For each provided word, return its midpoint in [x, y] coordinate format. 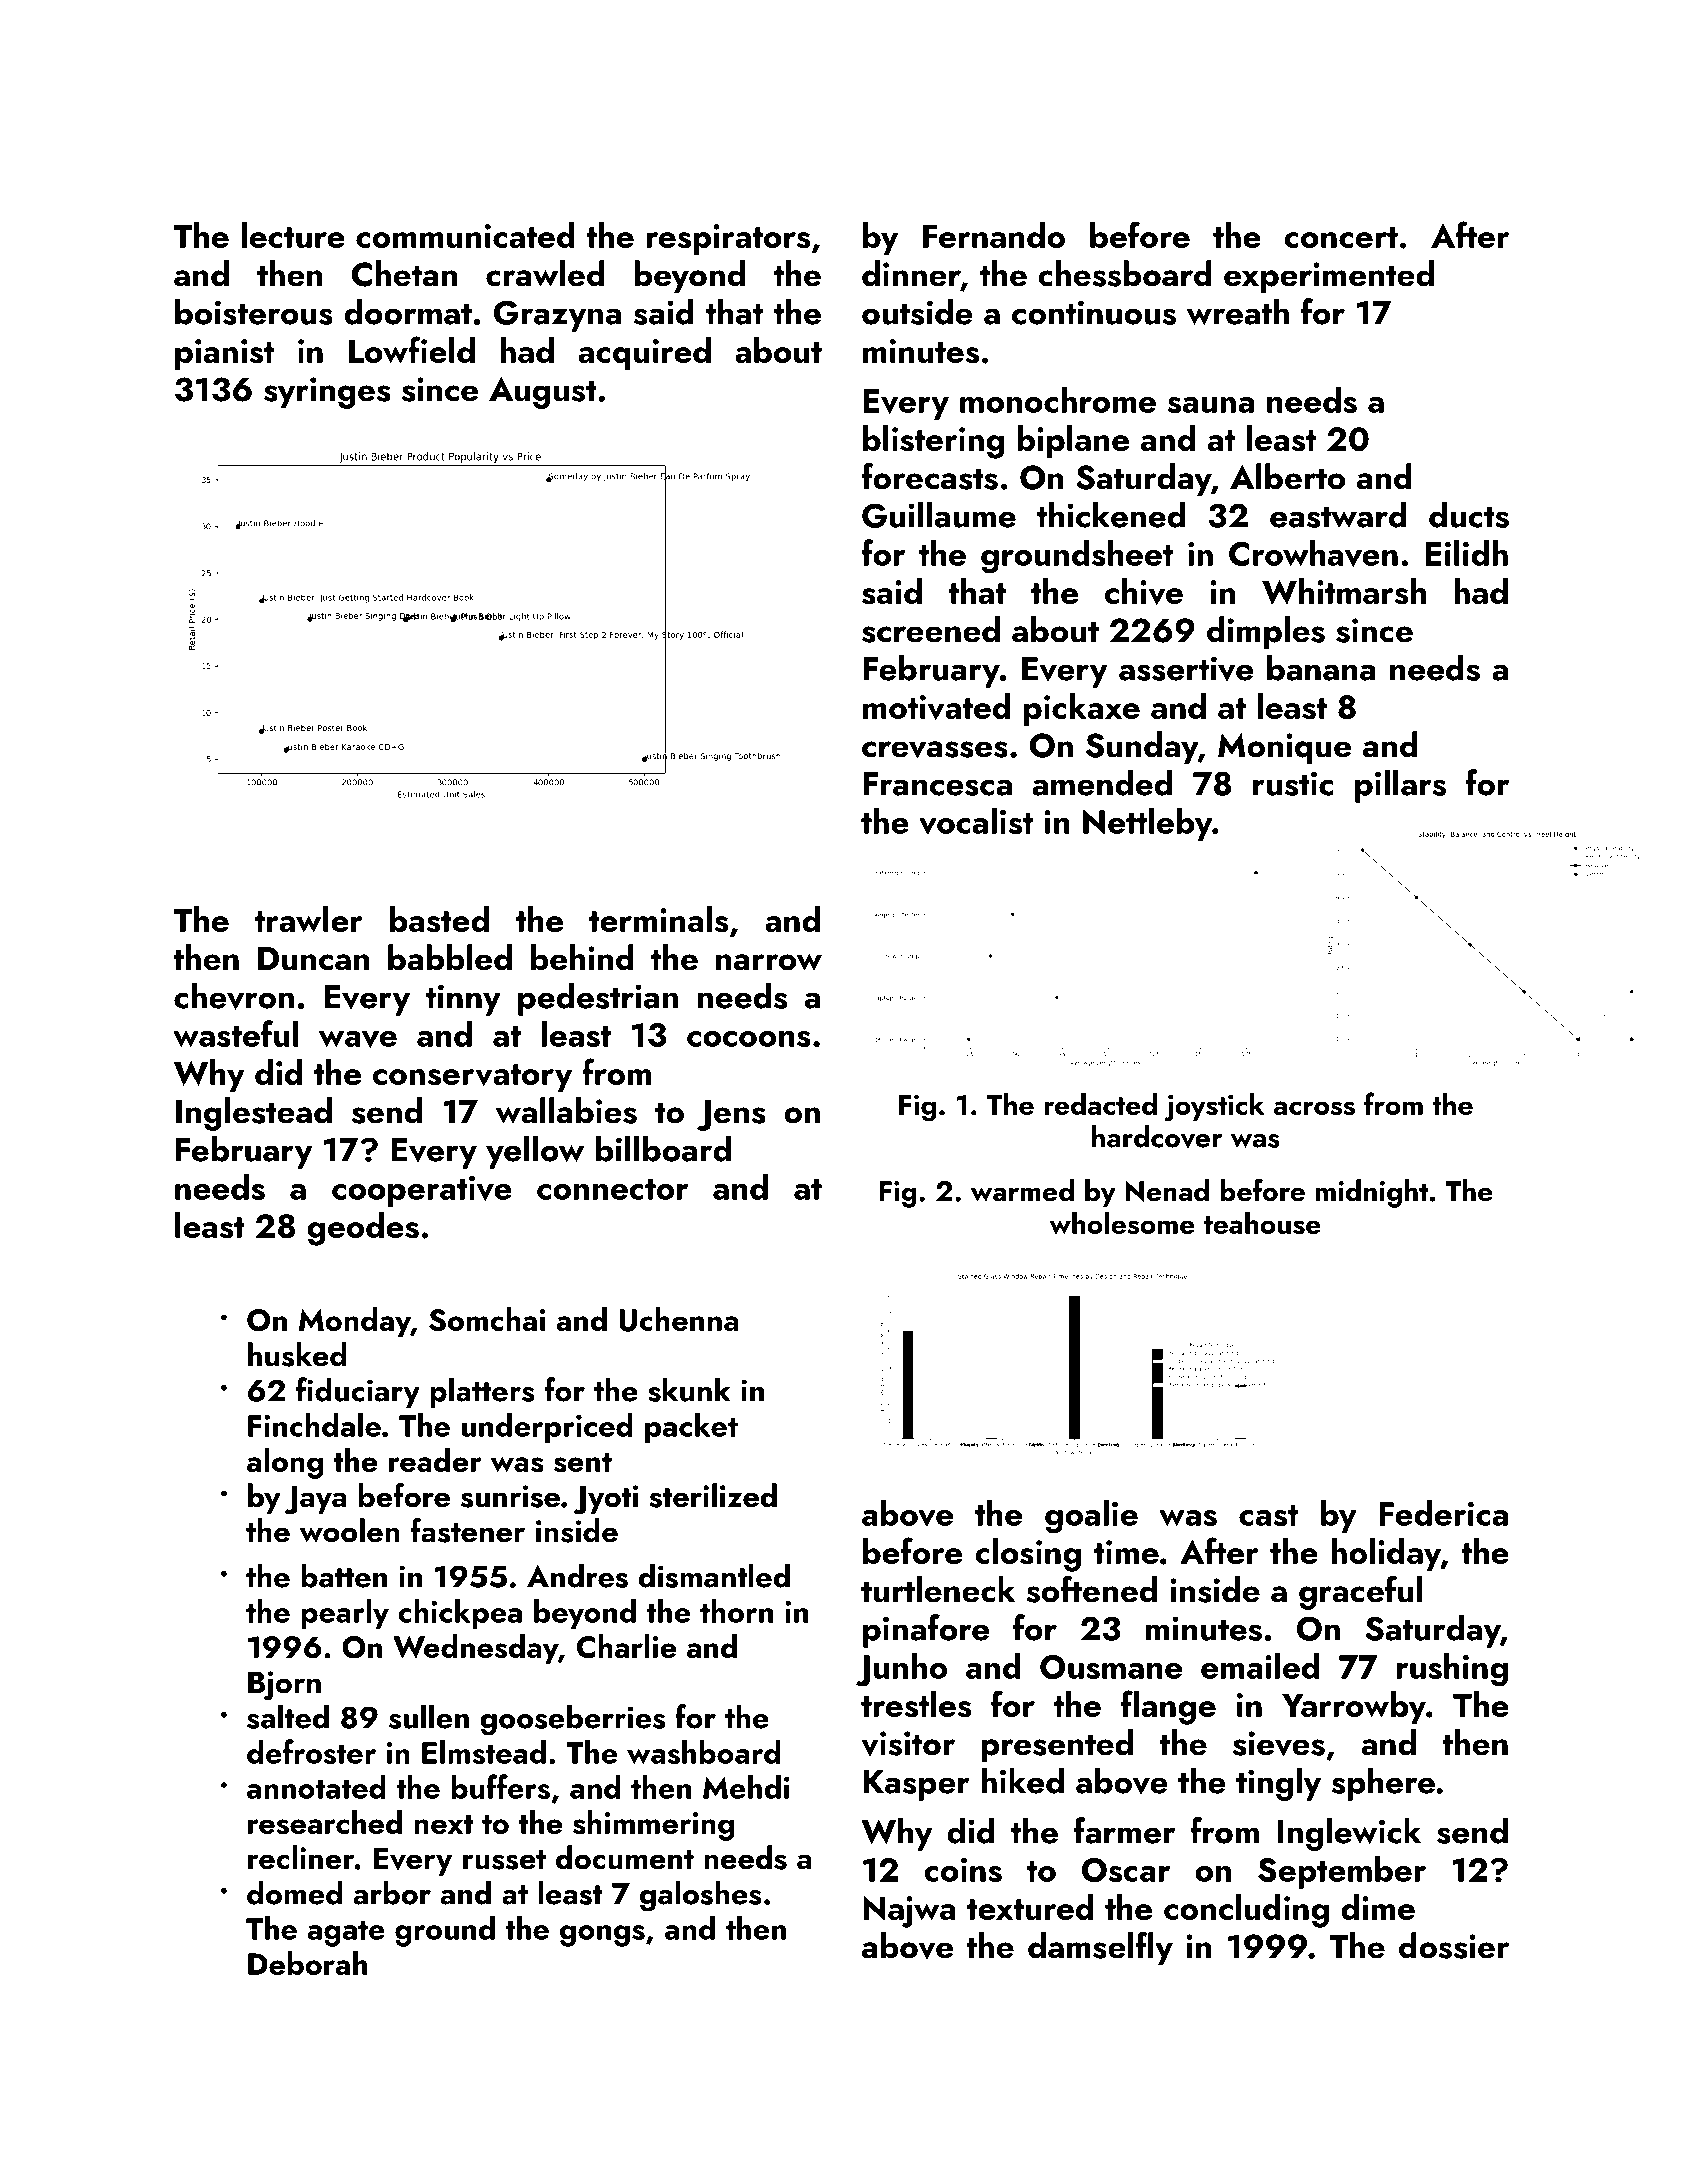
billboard [663, 1148]
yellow [535, 1152]
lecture [293, 235]
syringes [327, 393]
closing [1028, 1555]
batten [344, 1575]
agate [346, 1933]
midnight [1372, 1193]
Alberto [1287, 476]
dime [1378, 1907]
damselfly [1100, 1948]
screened [931, 629]
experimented [1329, 277]
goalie [1091, 1517]
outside [917, 311]
